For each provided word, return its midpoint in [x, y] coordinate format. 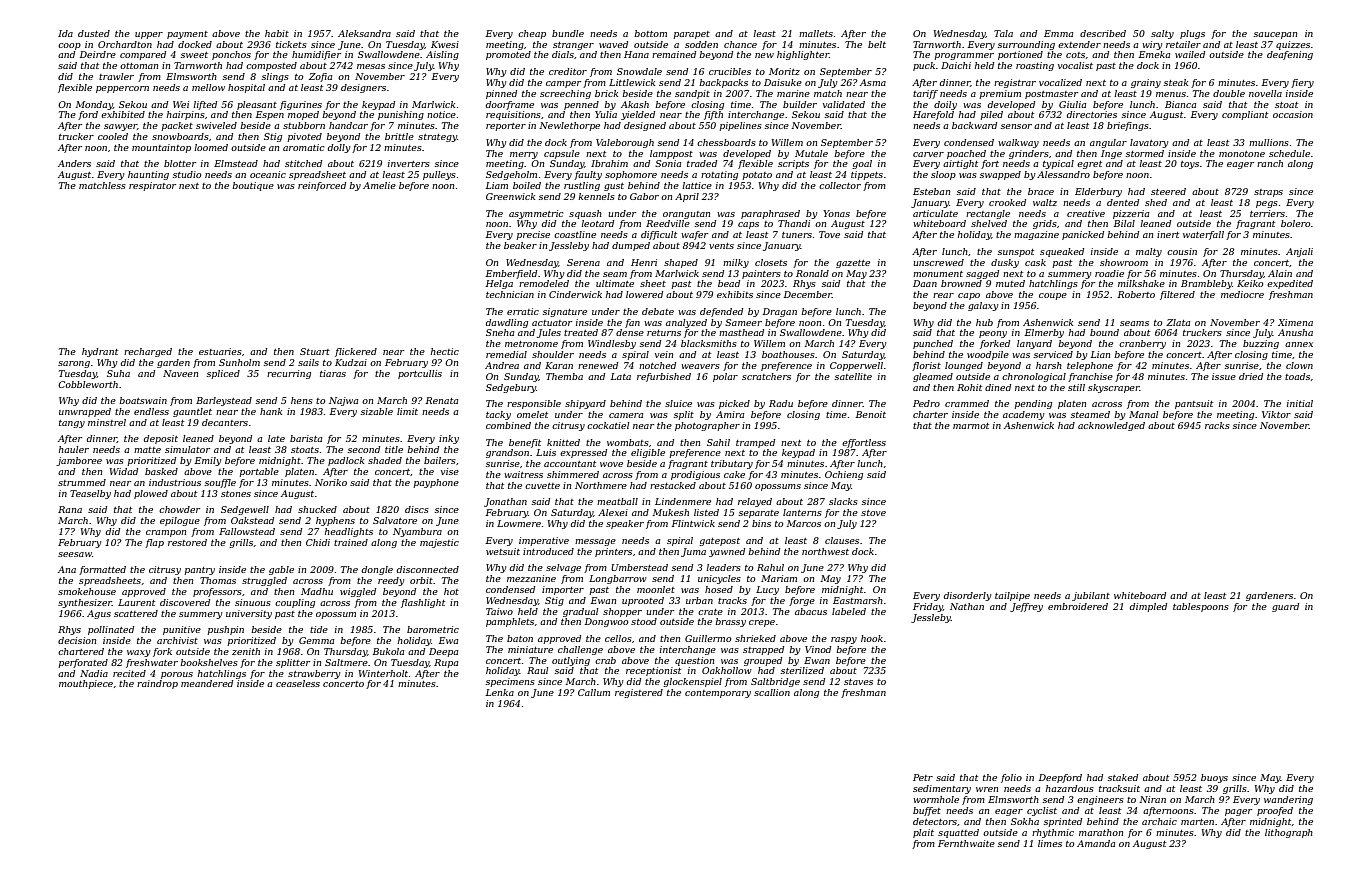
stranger [573, 46]
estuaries [220, 351]
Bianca [1180, 104]
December [808, 294]
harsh [1049, 365]
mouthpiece [86, 684]
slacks [843, 501]
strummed [82, 482]
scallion [772, 692]
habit [277, 33]
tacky [498, 415]
